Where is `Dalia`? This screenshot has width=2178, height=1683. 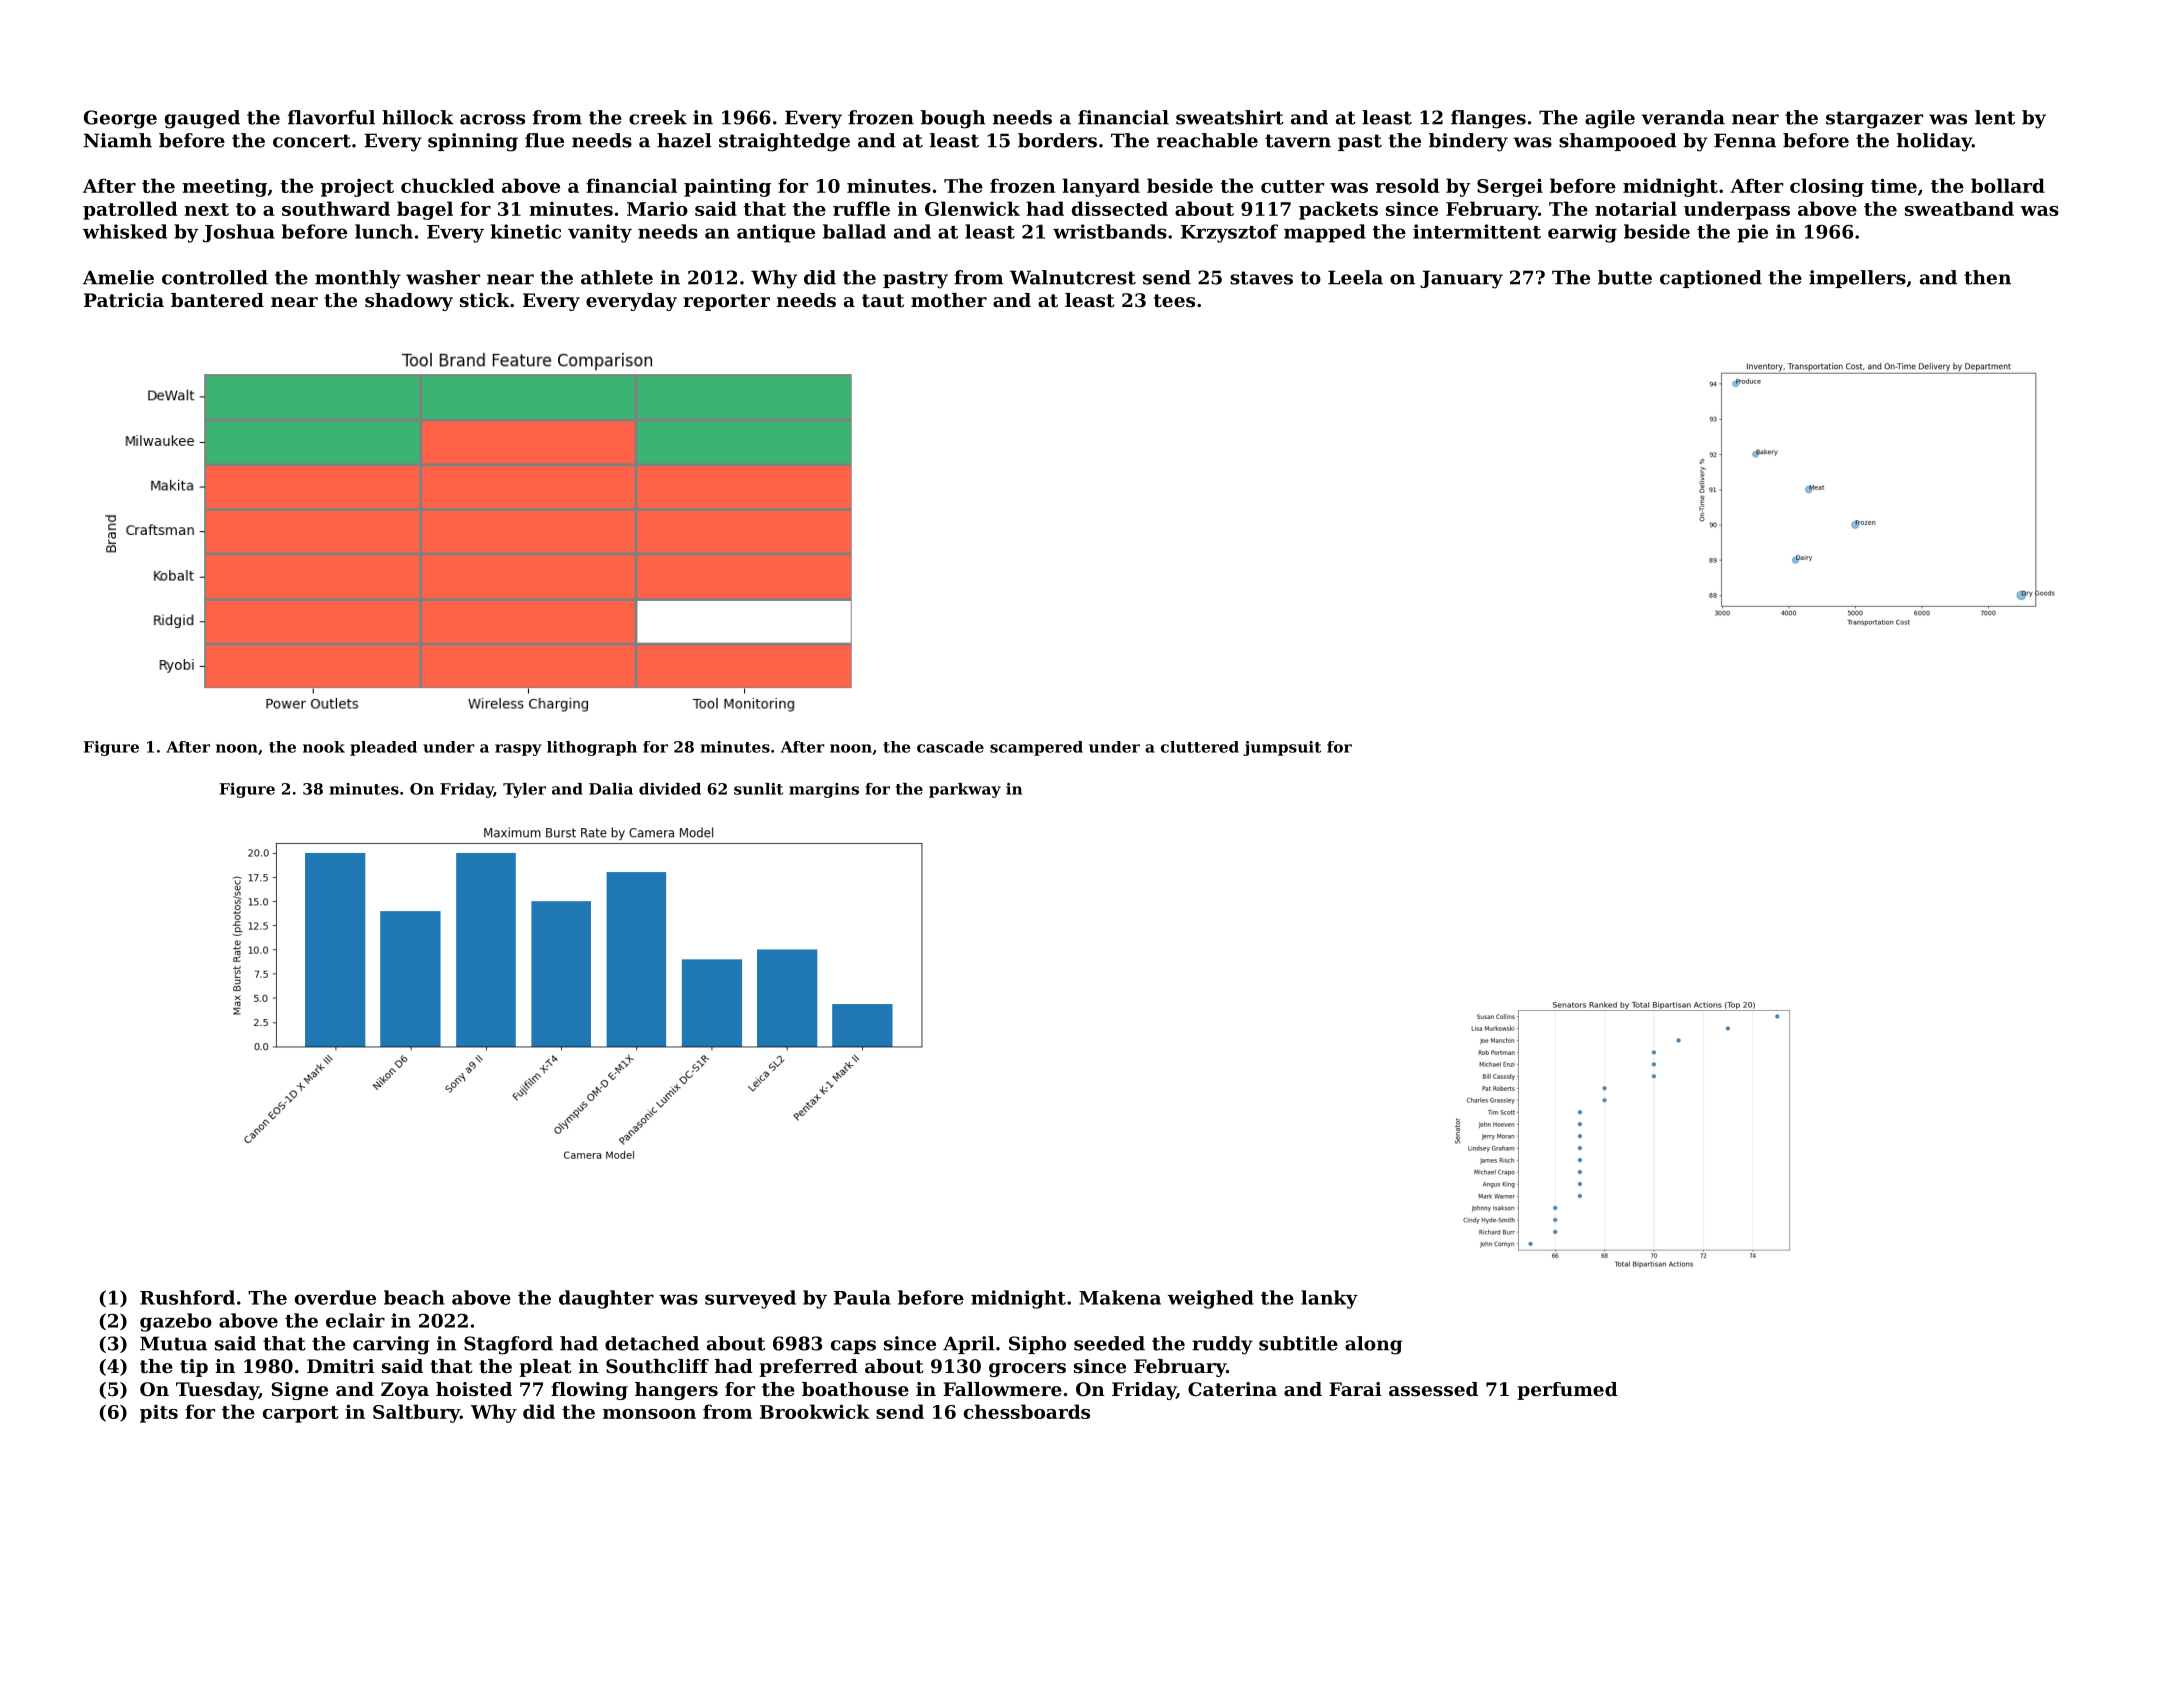 Dalia is located at coordinates (611, 789).
